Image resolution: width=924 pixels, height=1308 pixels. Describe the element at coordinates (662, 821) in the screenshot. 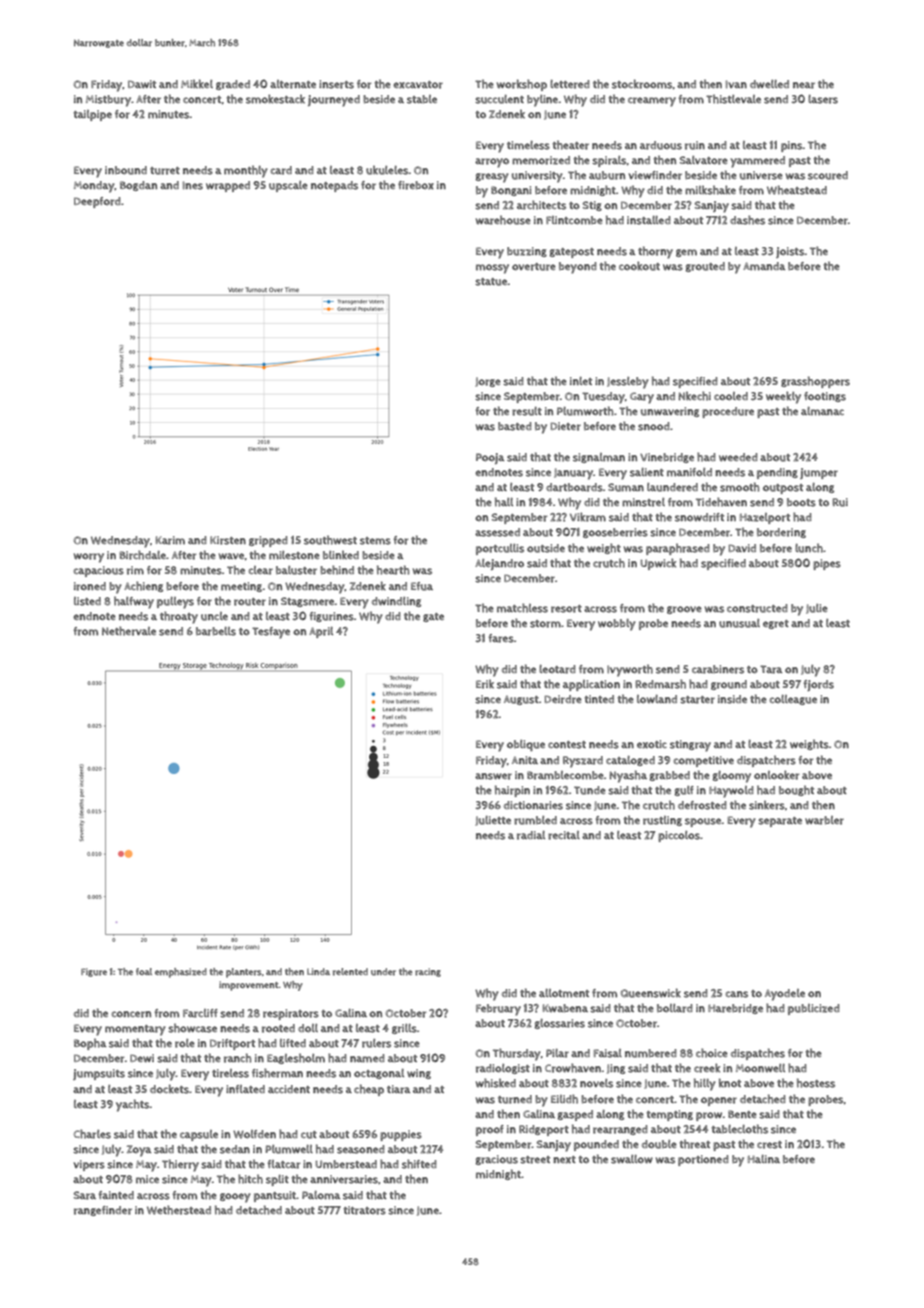

I see `rustling` at that location.
